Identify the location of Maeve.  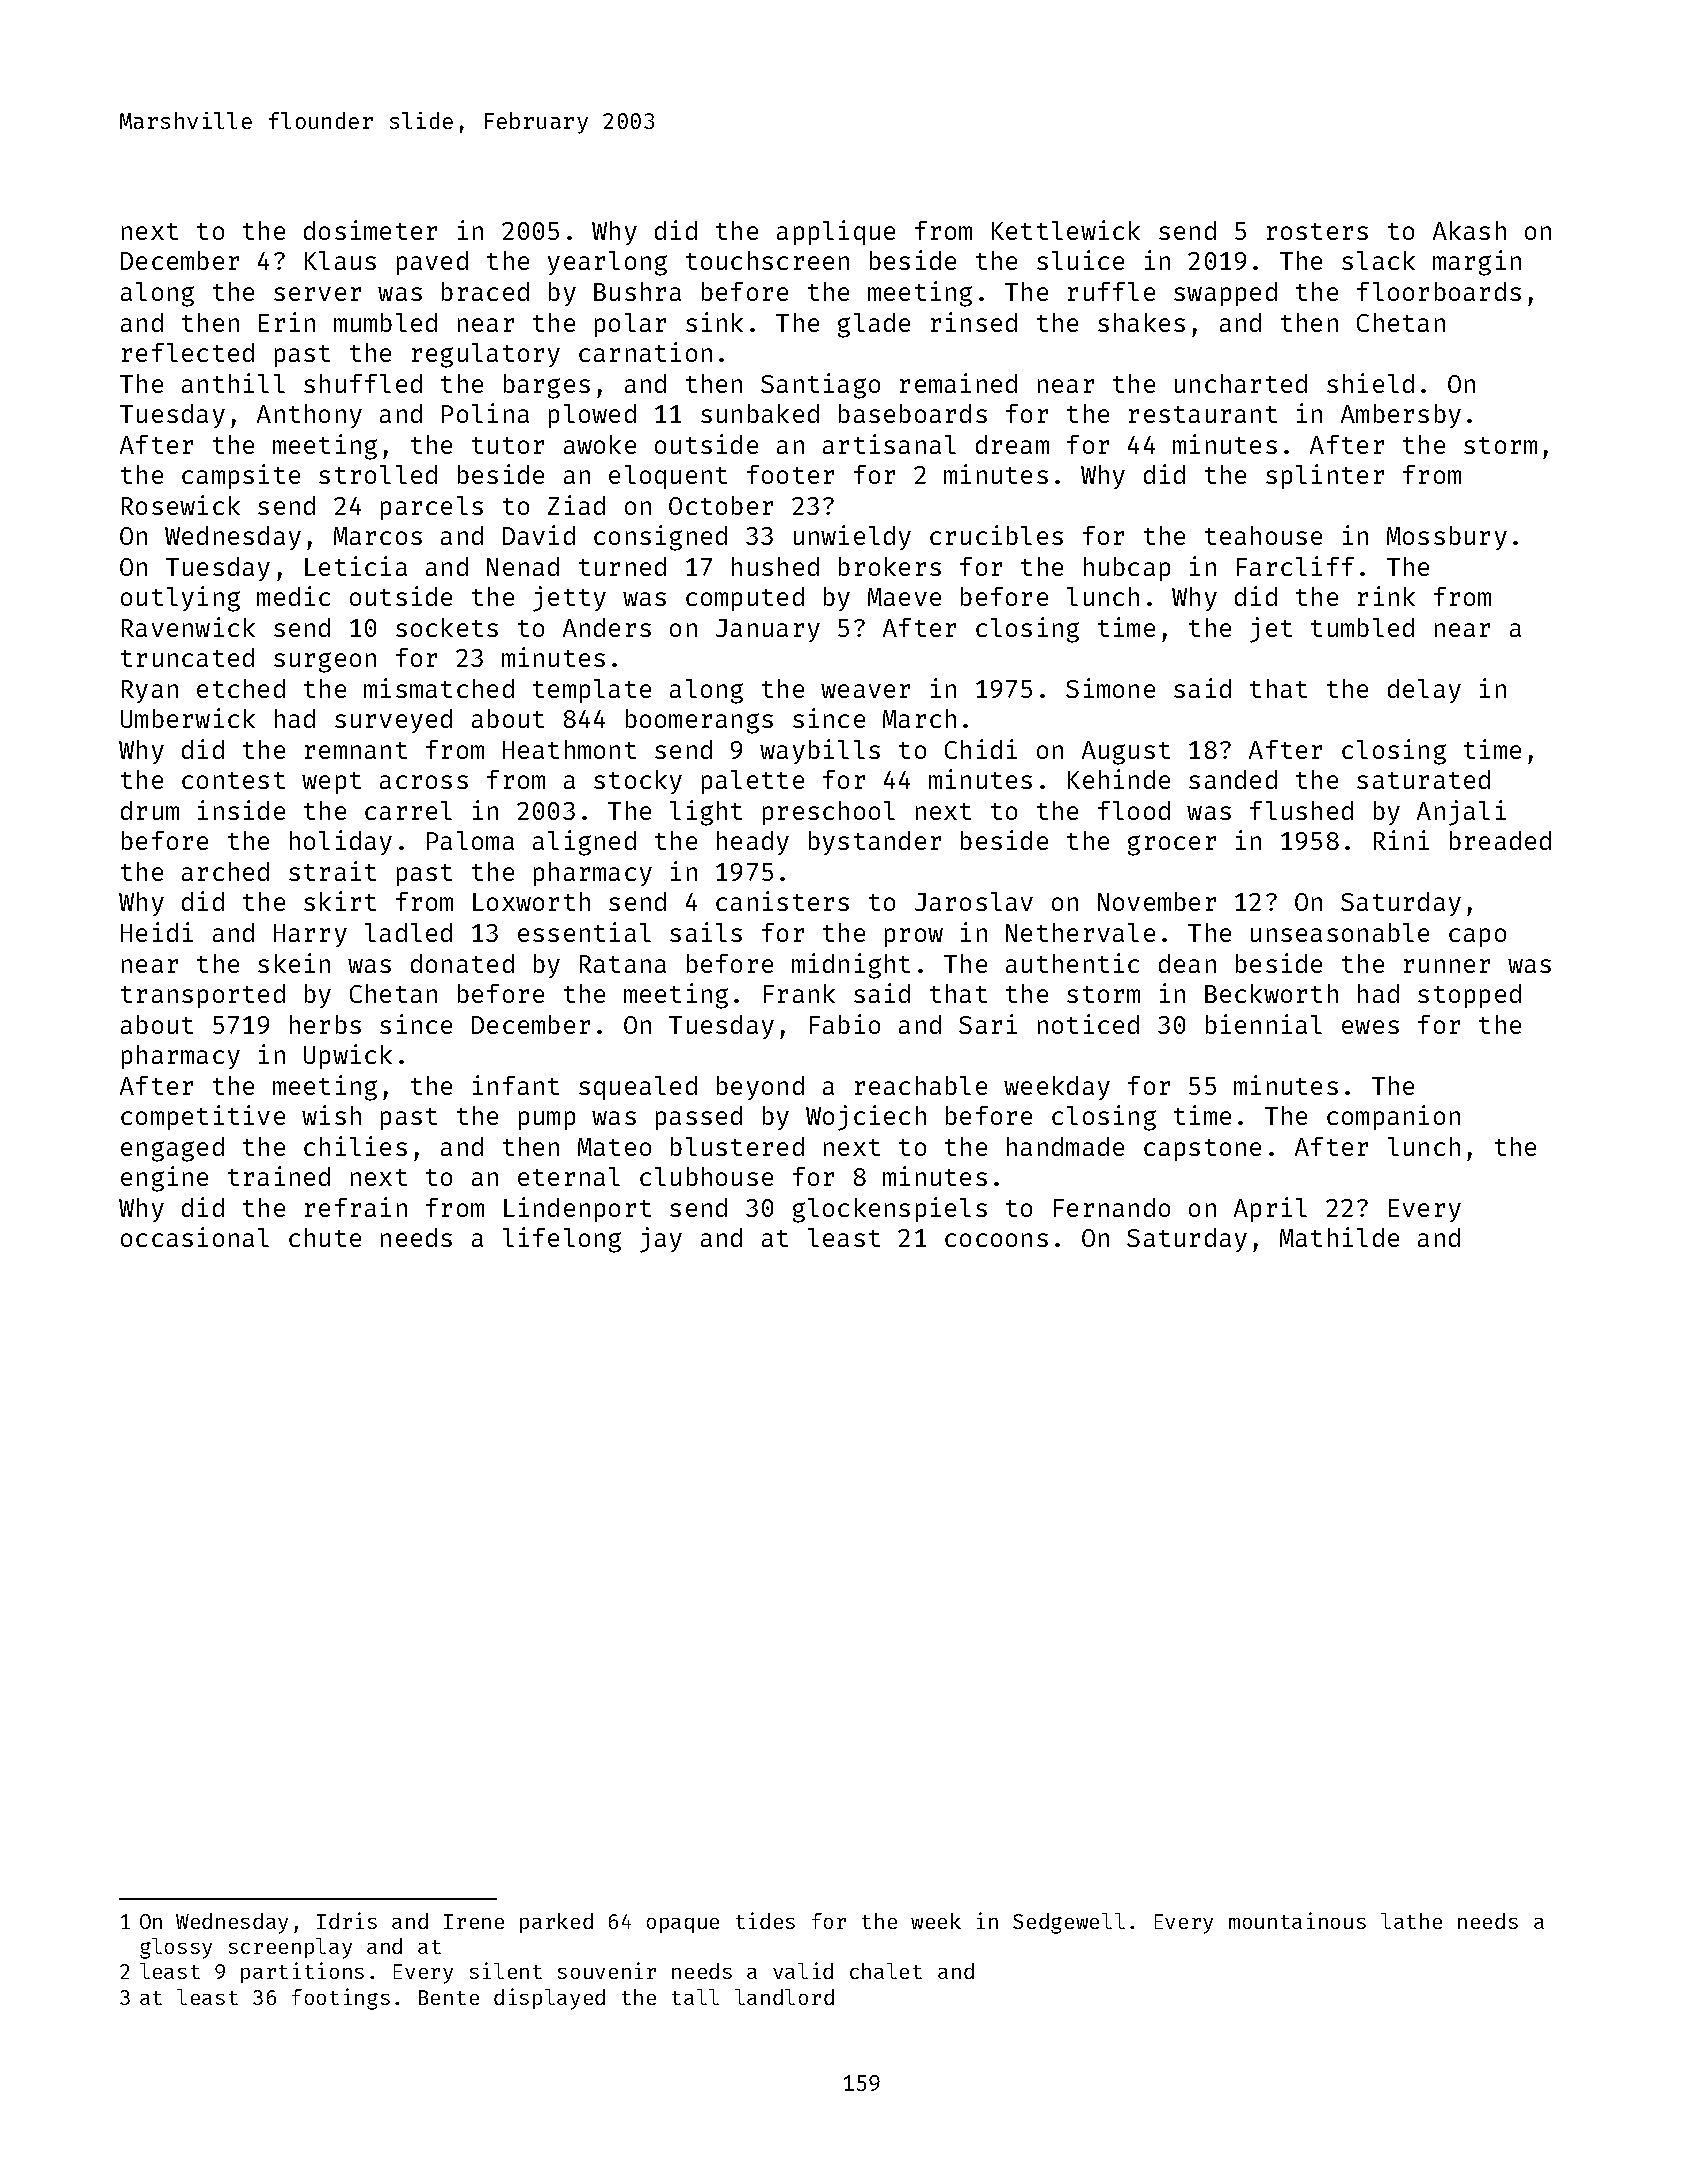
(904, 597).
